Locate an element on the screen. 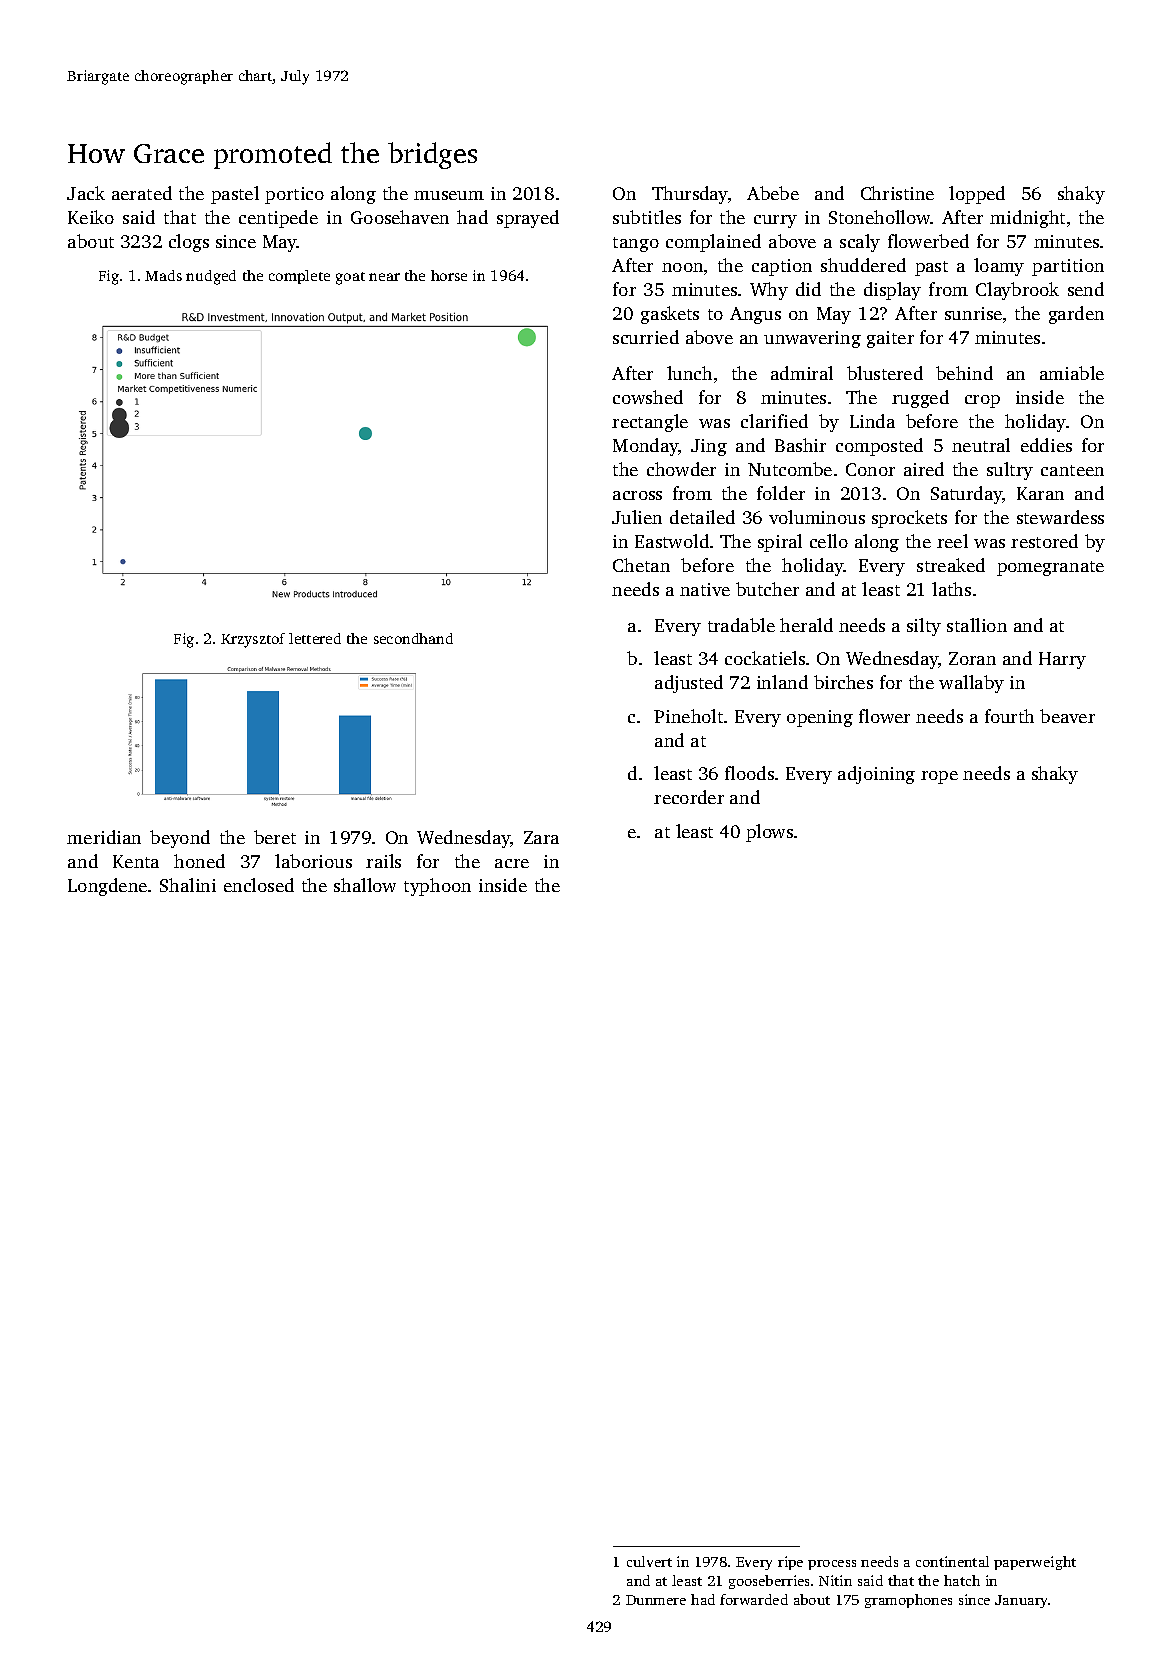 This screenshot has height=1660, width=1173. Krzysztof is located at coordinates (253, 640).
